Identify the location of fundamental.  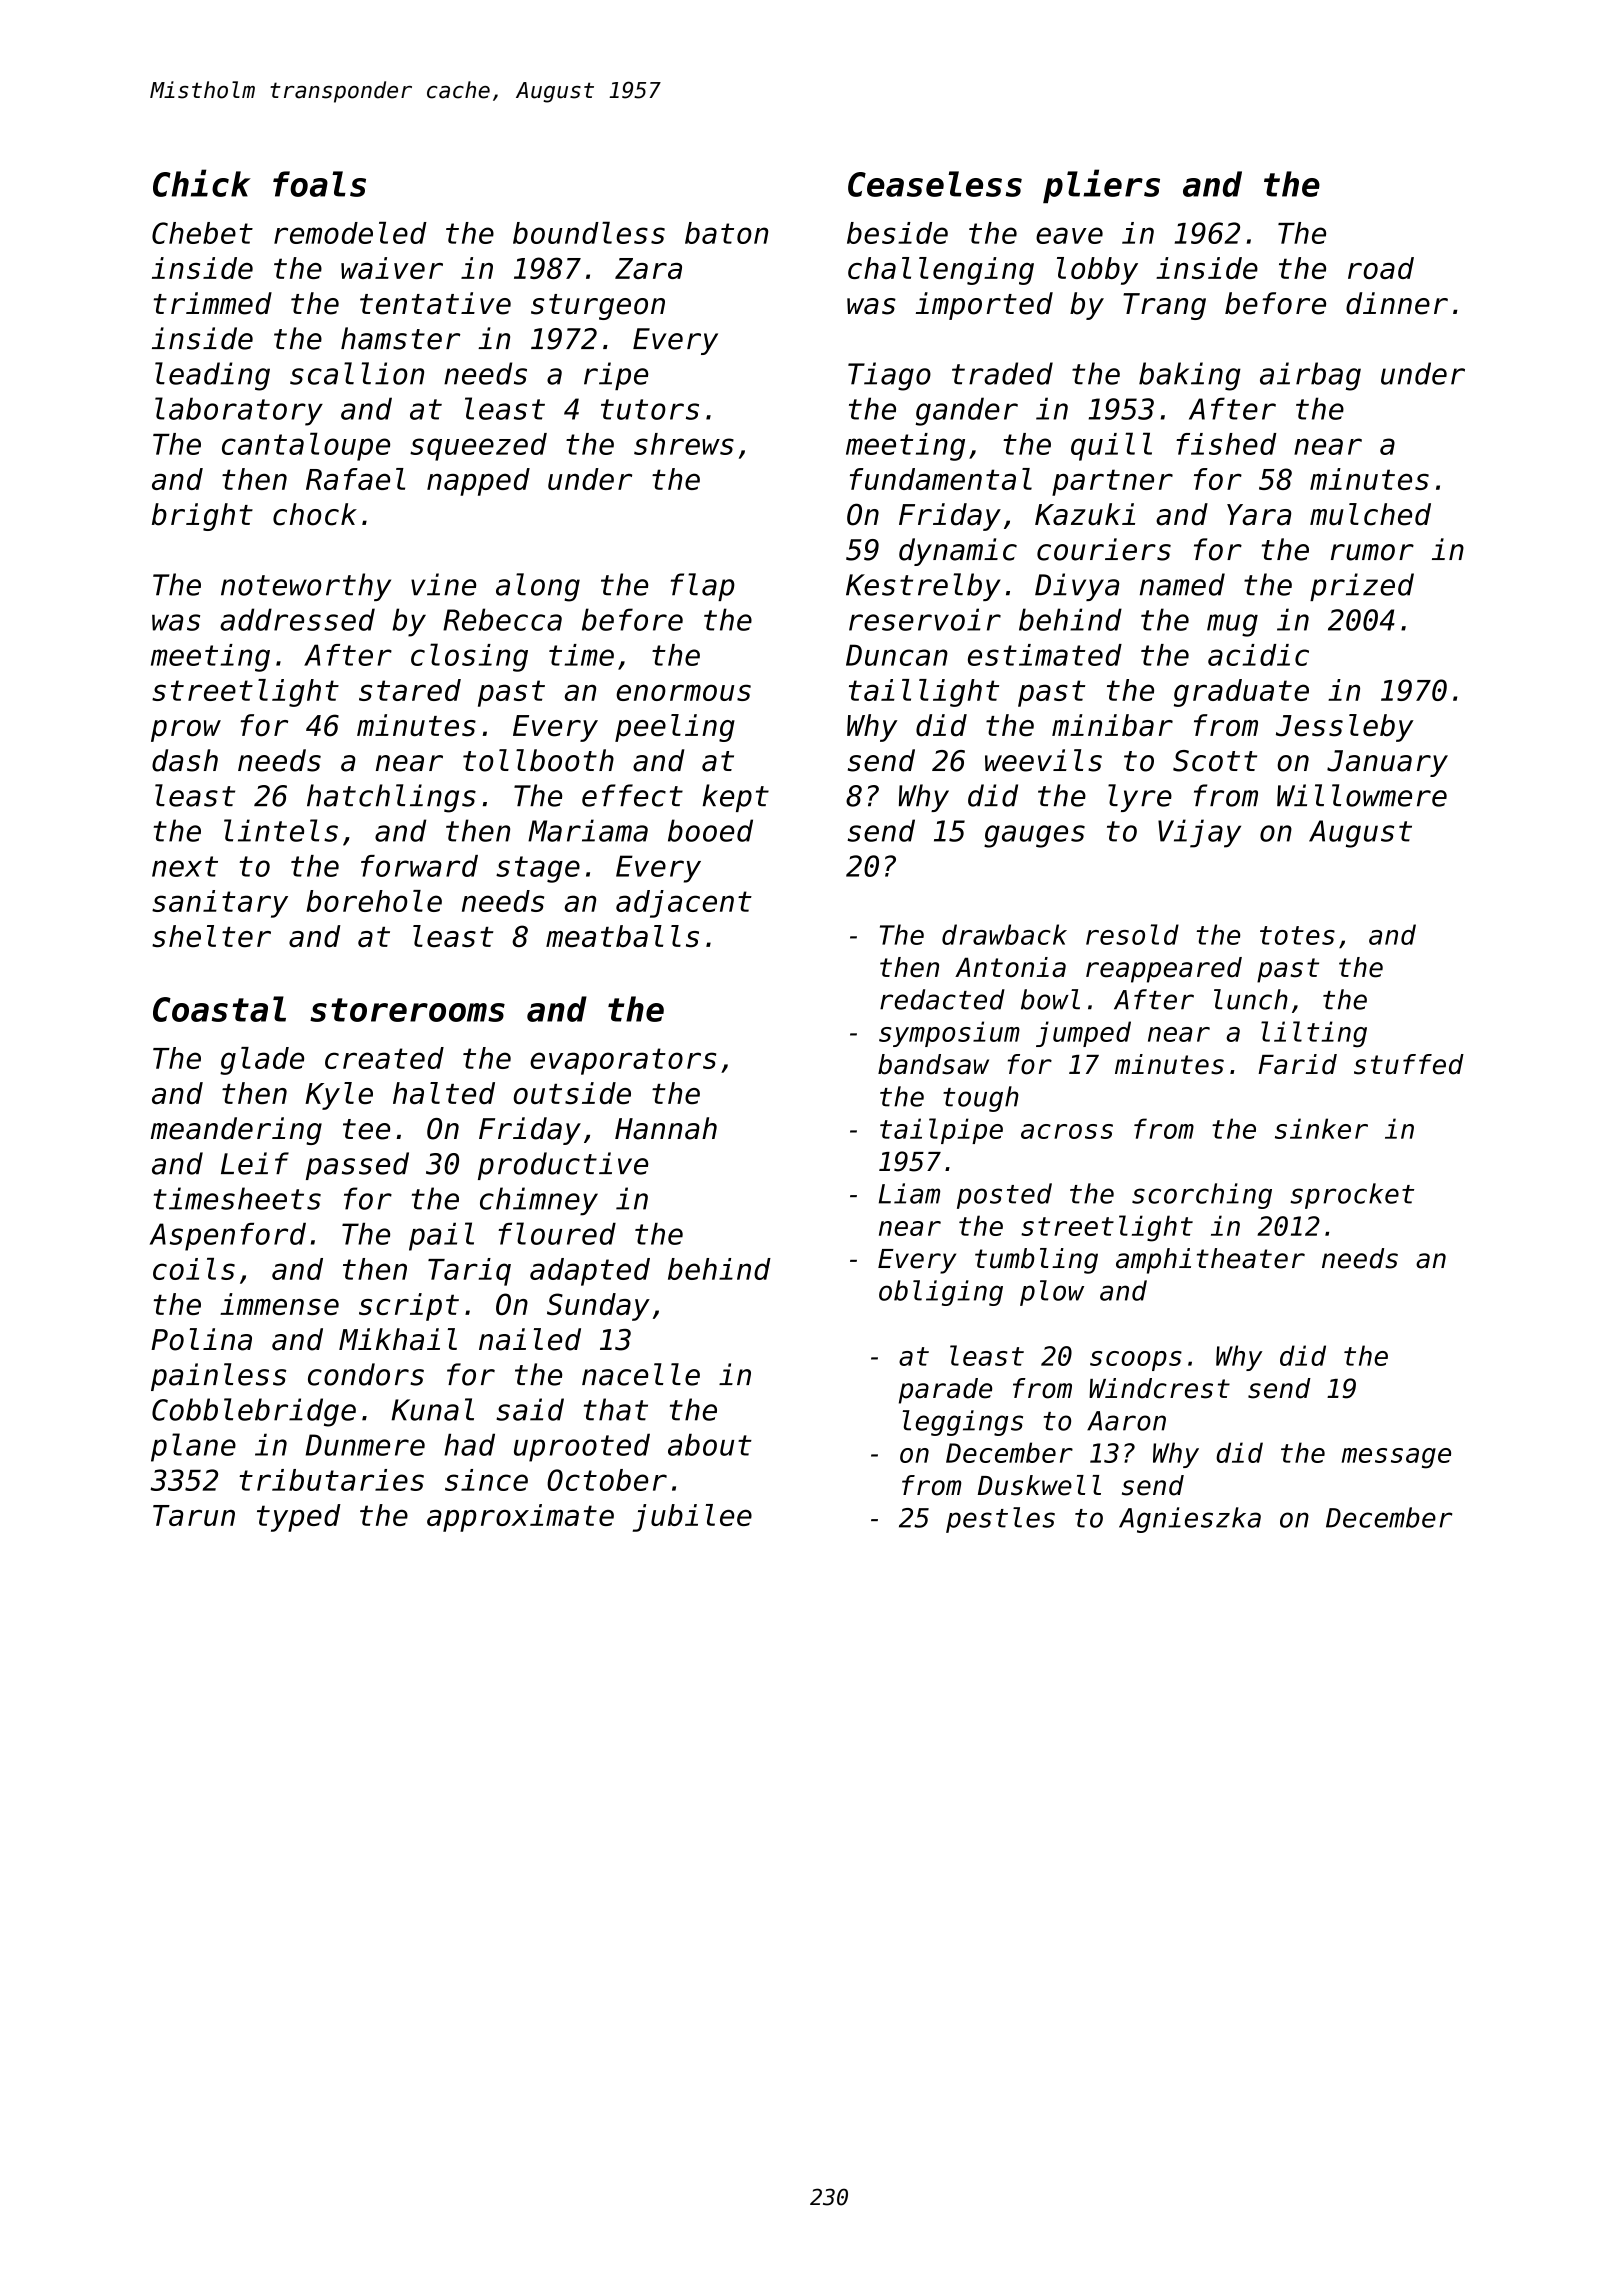
(941, 479).
